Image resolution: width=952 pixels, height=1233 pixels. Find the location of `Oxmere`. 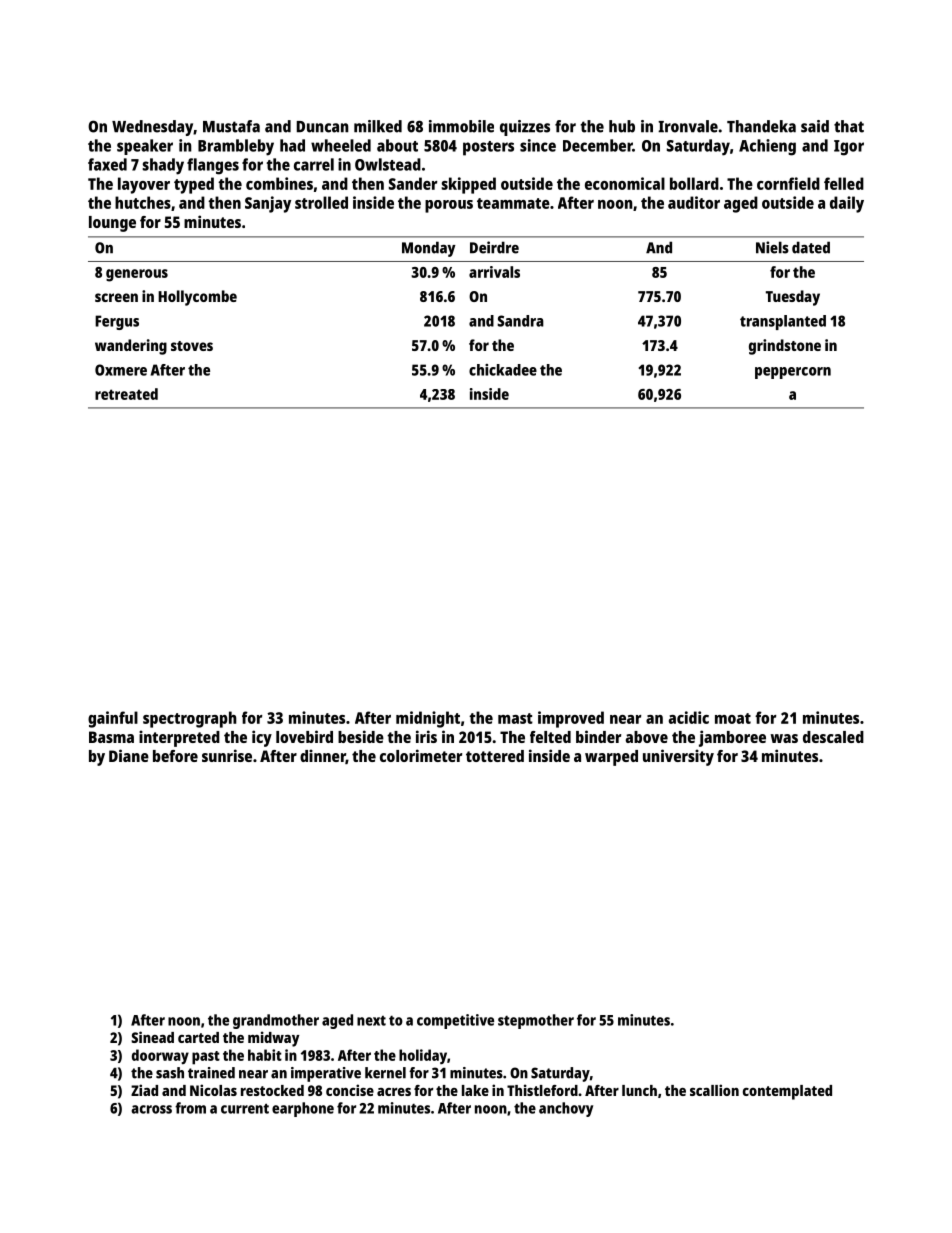

Oxmere is located at coordinates (121, 370).
